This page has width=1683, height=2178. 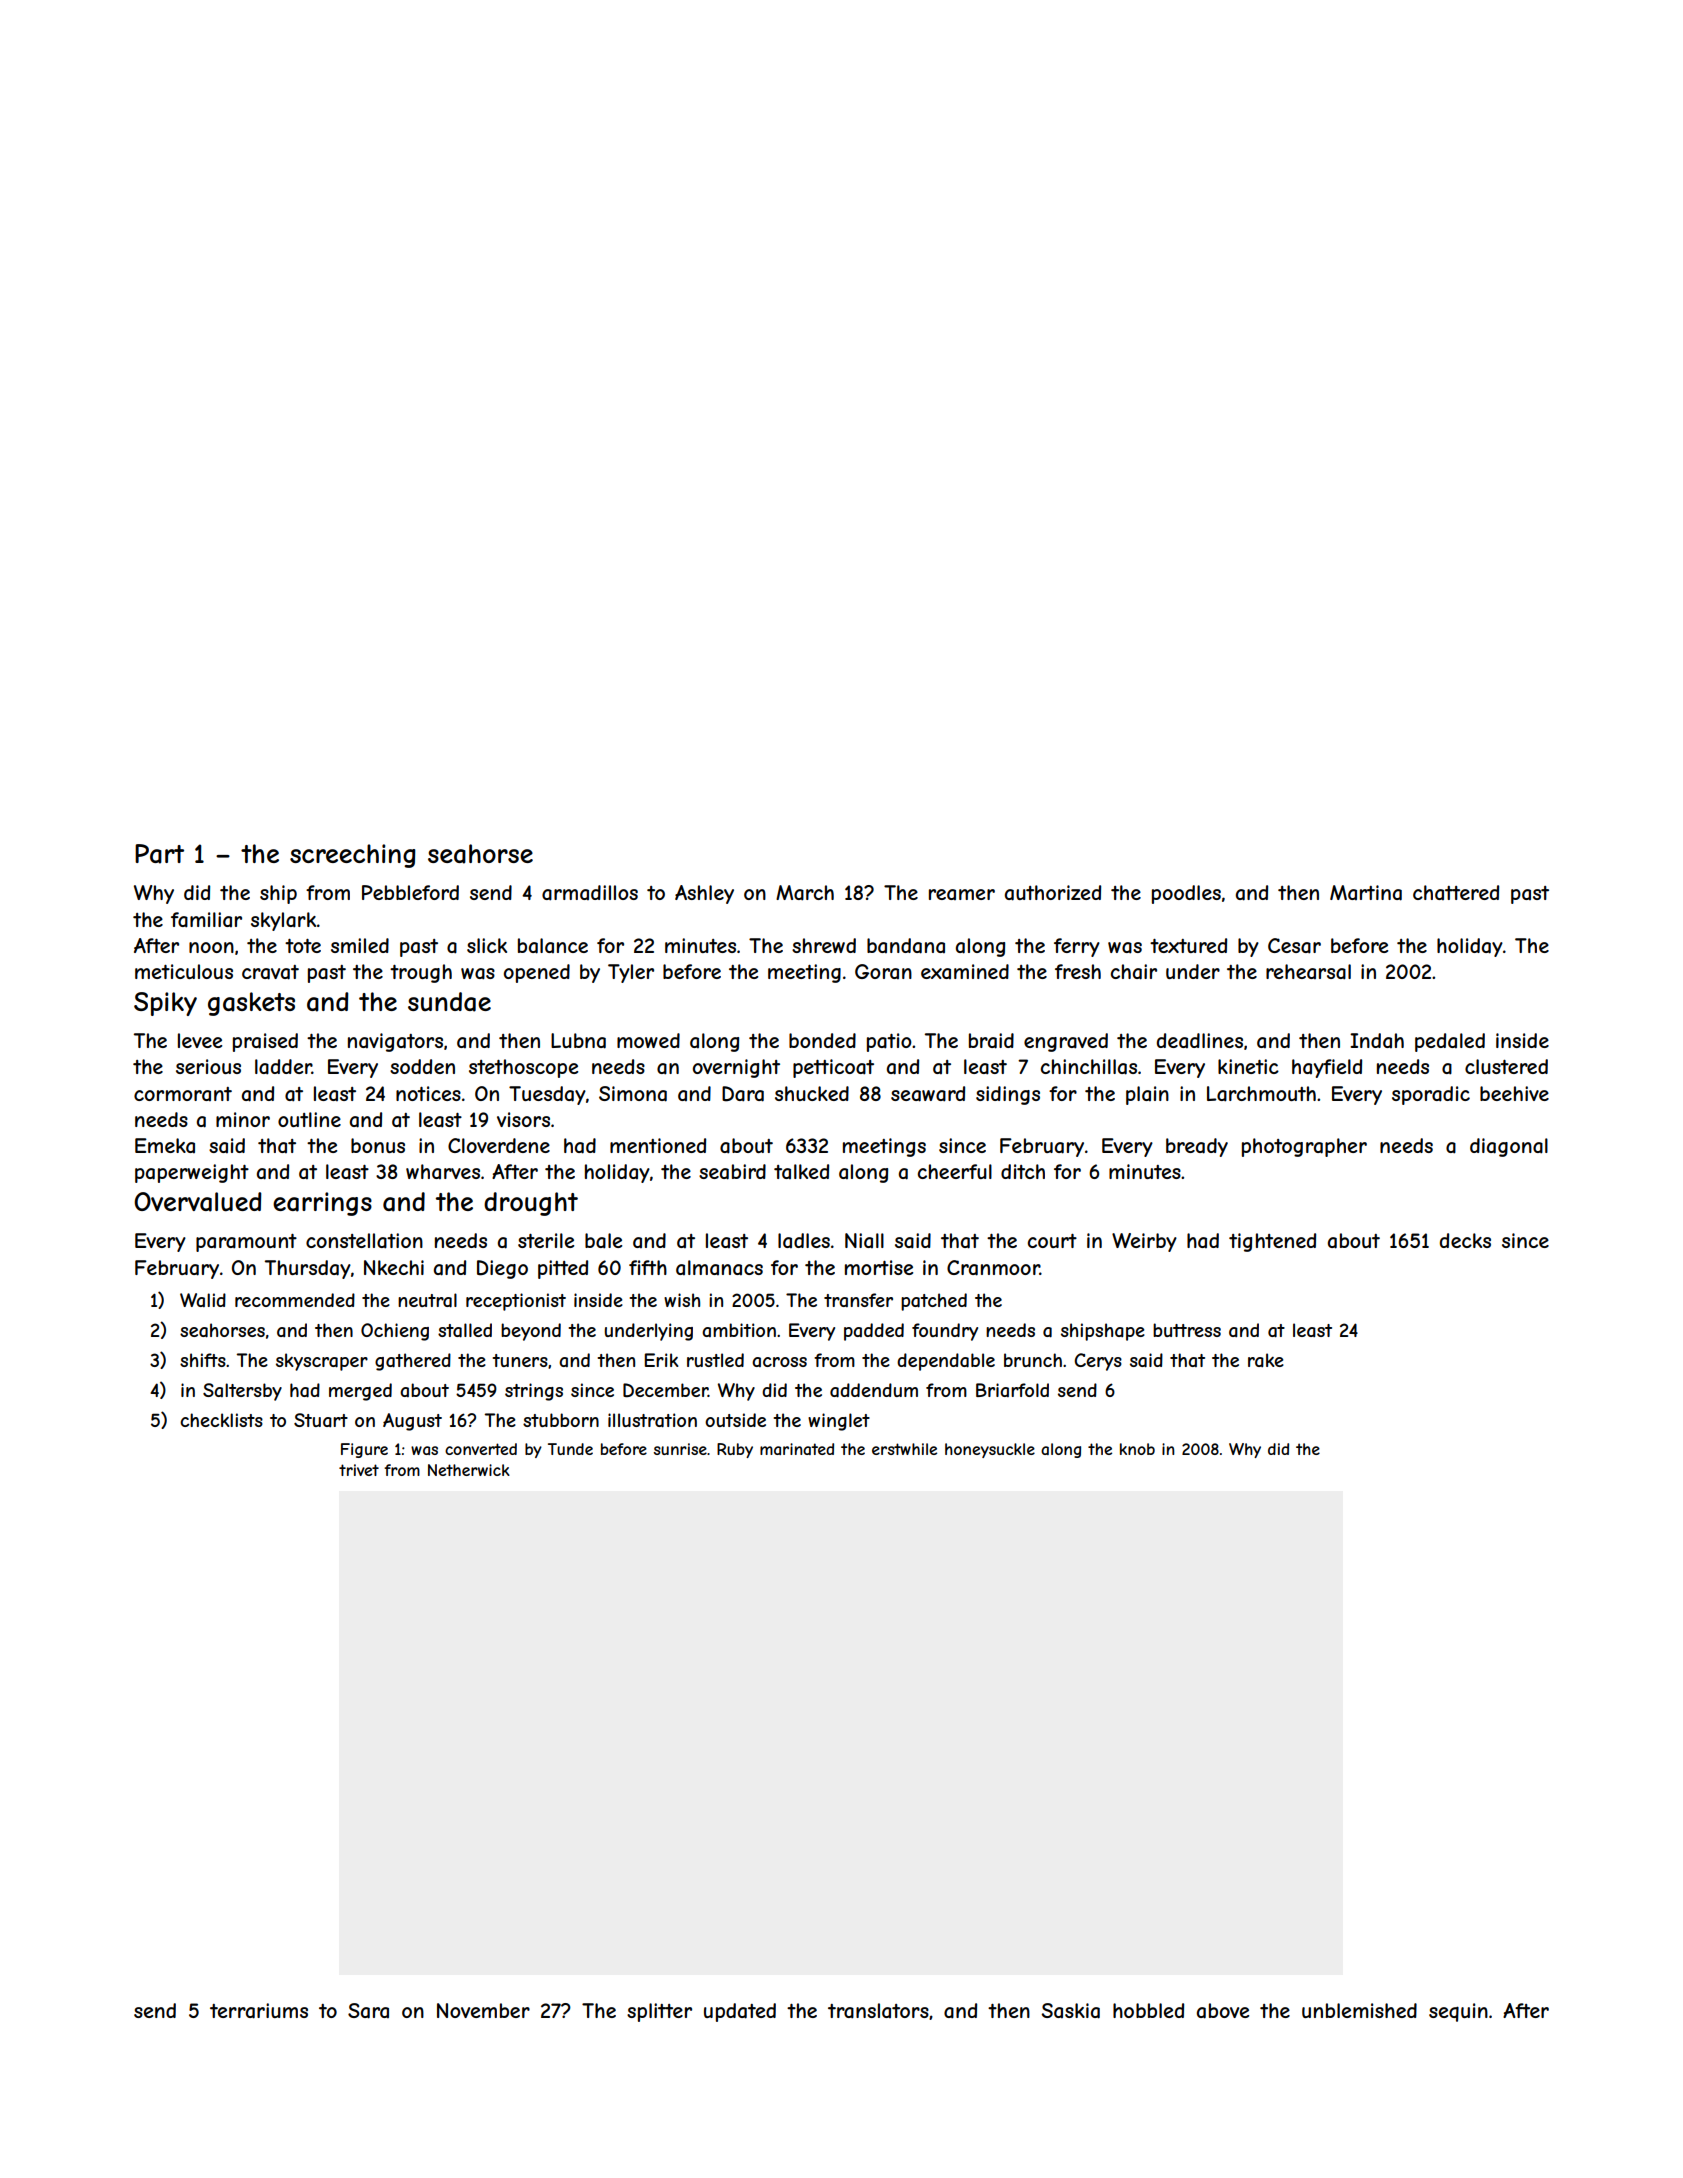 I want to click on sequin, so click(x=1458, y=2012).
